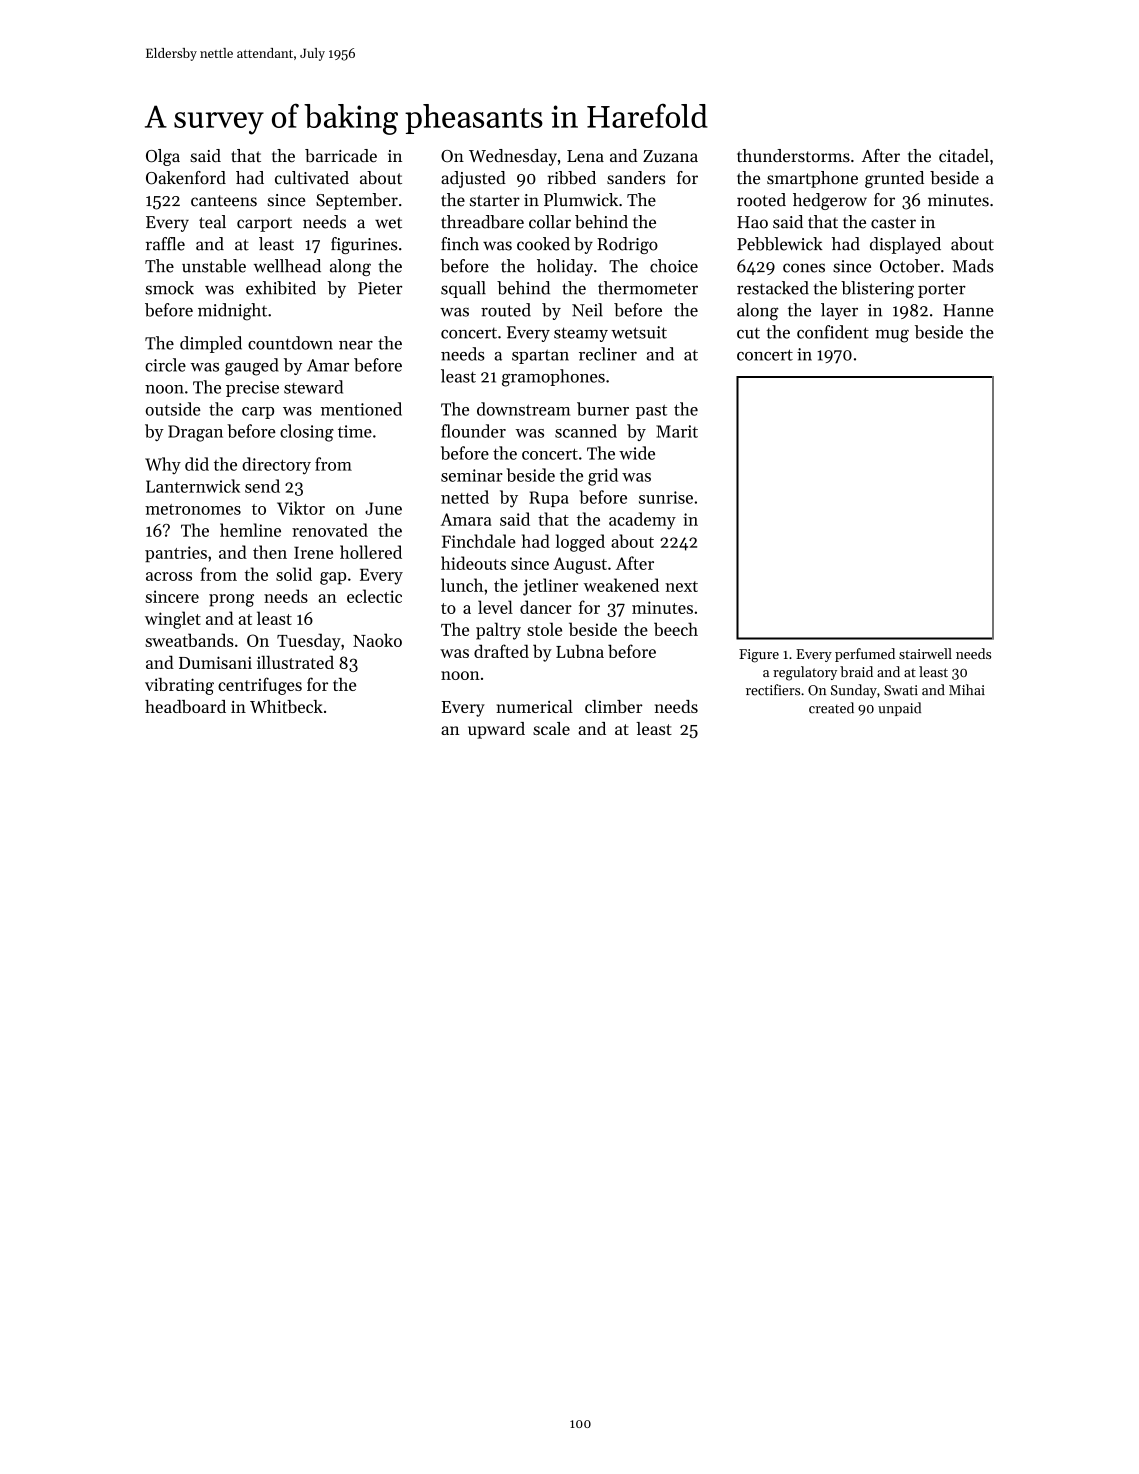 This screenshot has width=1139, height=1474. Describe the element at coordinates (163, 157) in the screenshot. I see `Olga` at that location.
